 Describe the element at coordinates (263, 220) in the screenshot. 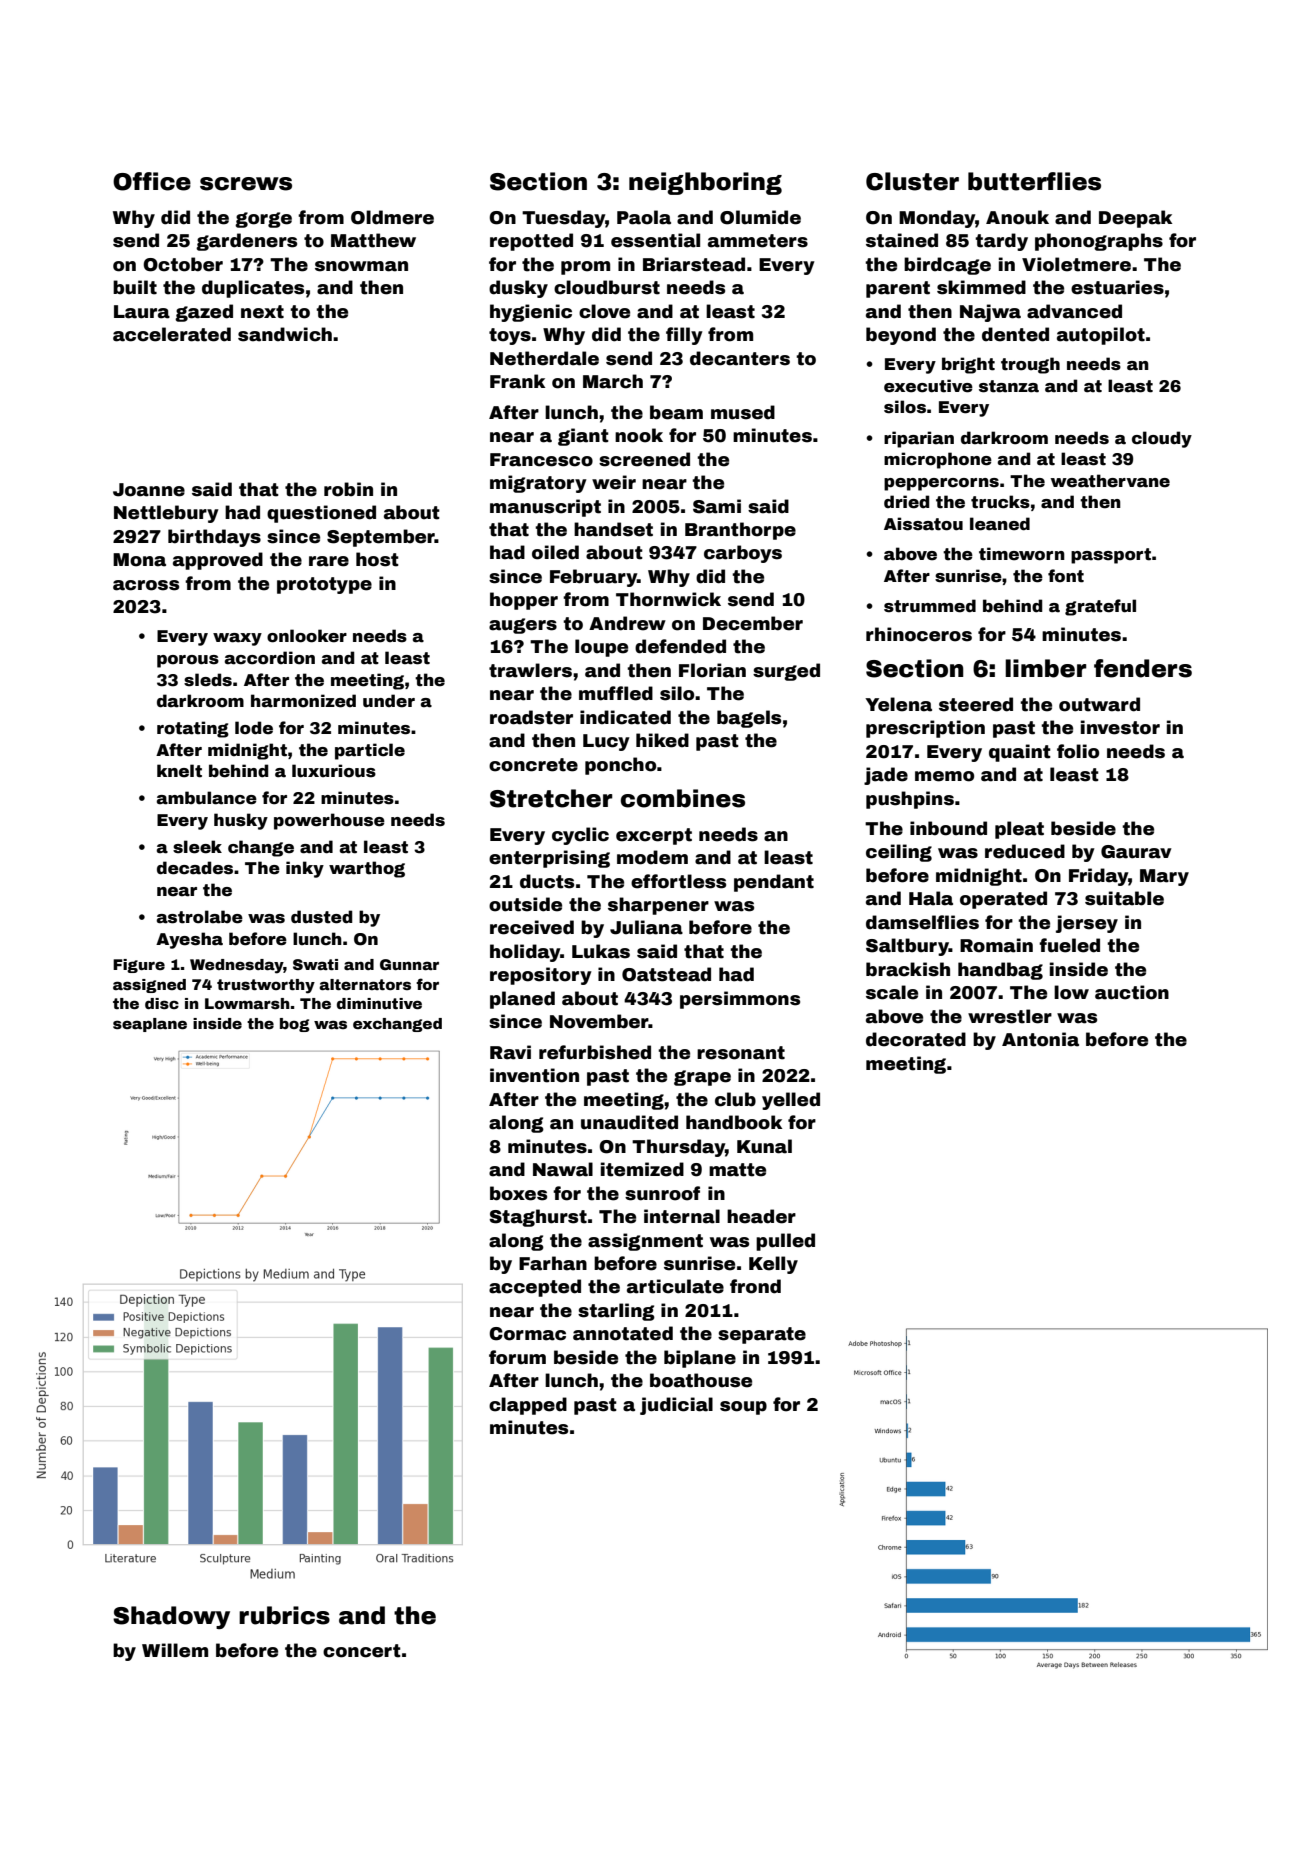

I see `gorge` at that location.
